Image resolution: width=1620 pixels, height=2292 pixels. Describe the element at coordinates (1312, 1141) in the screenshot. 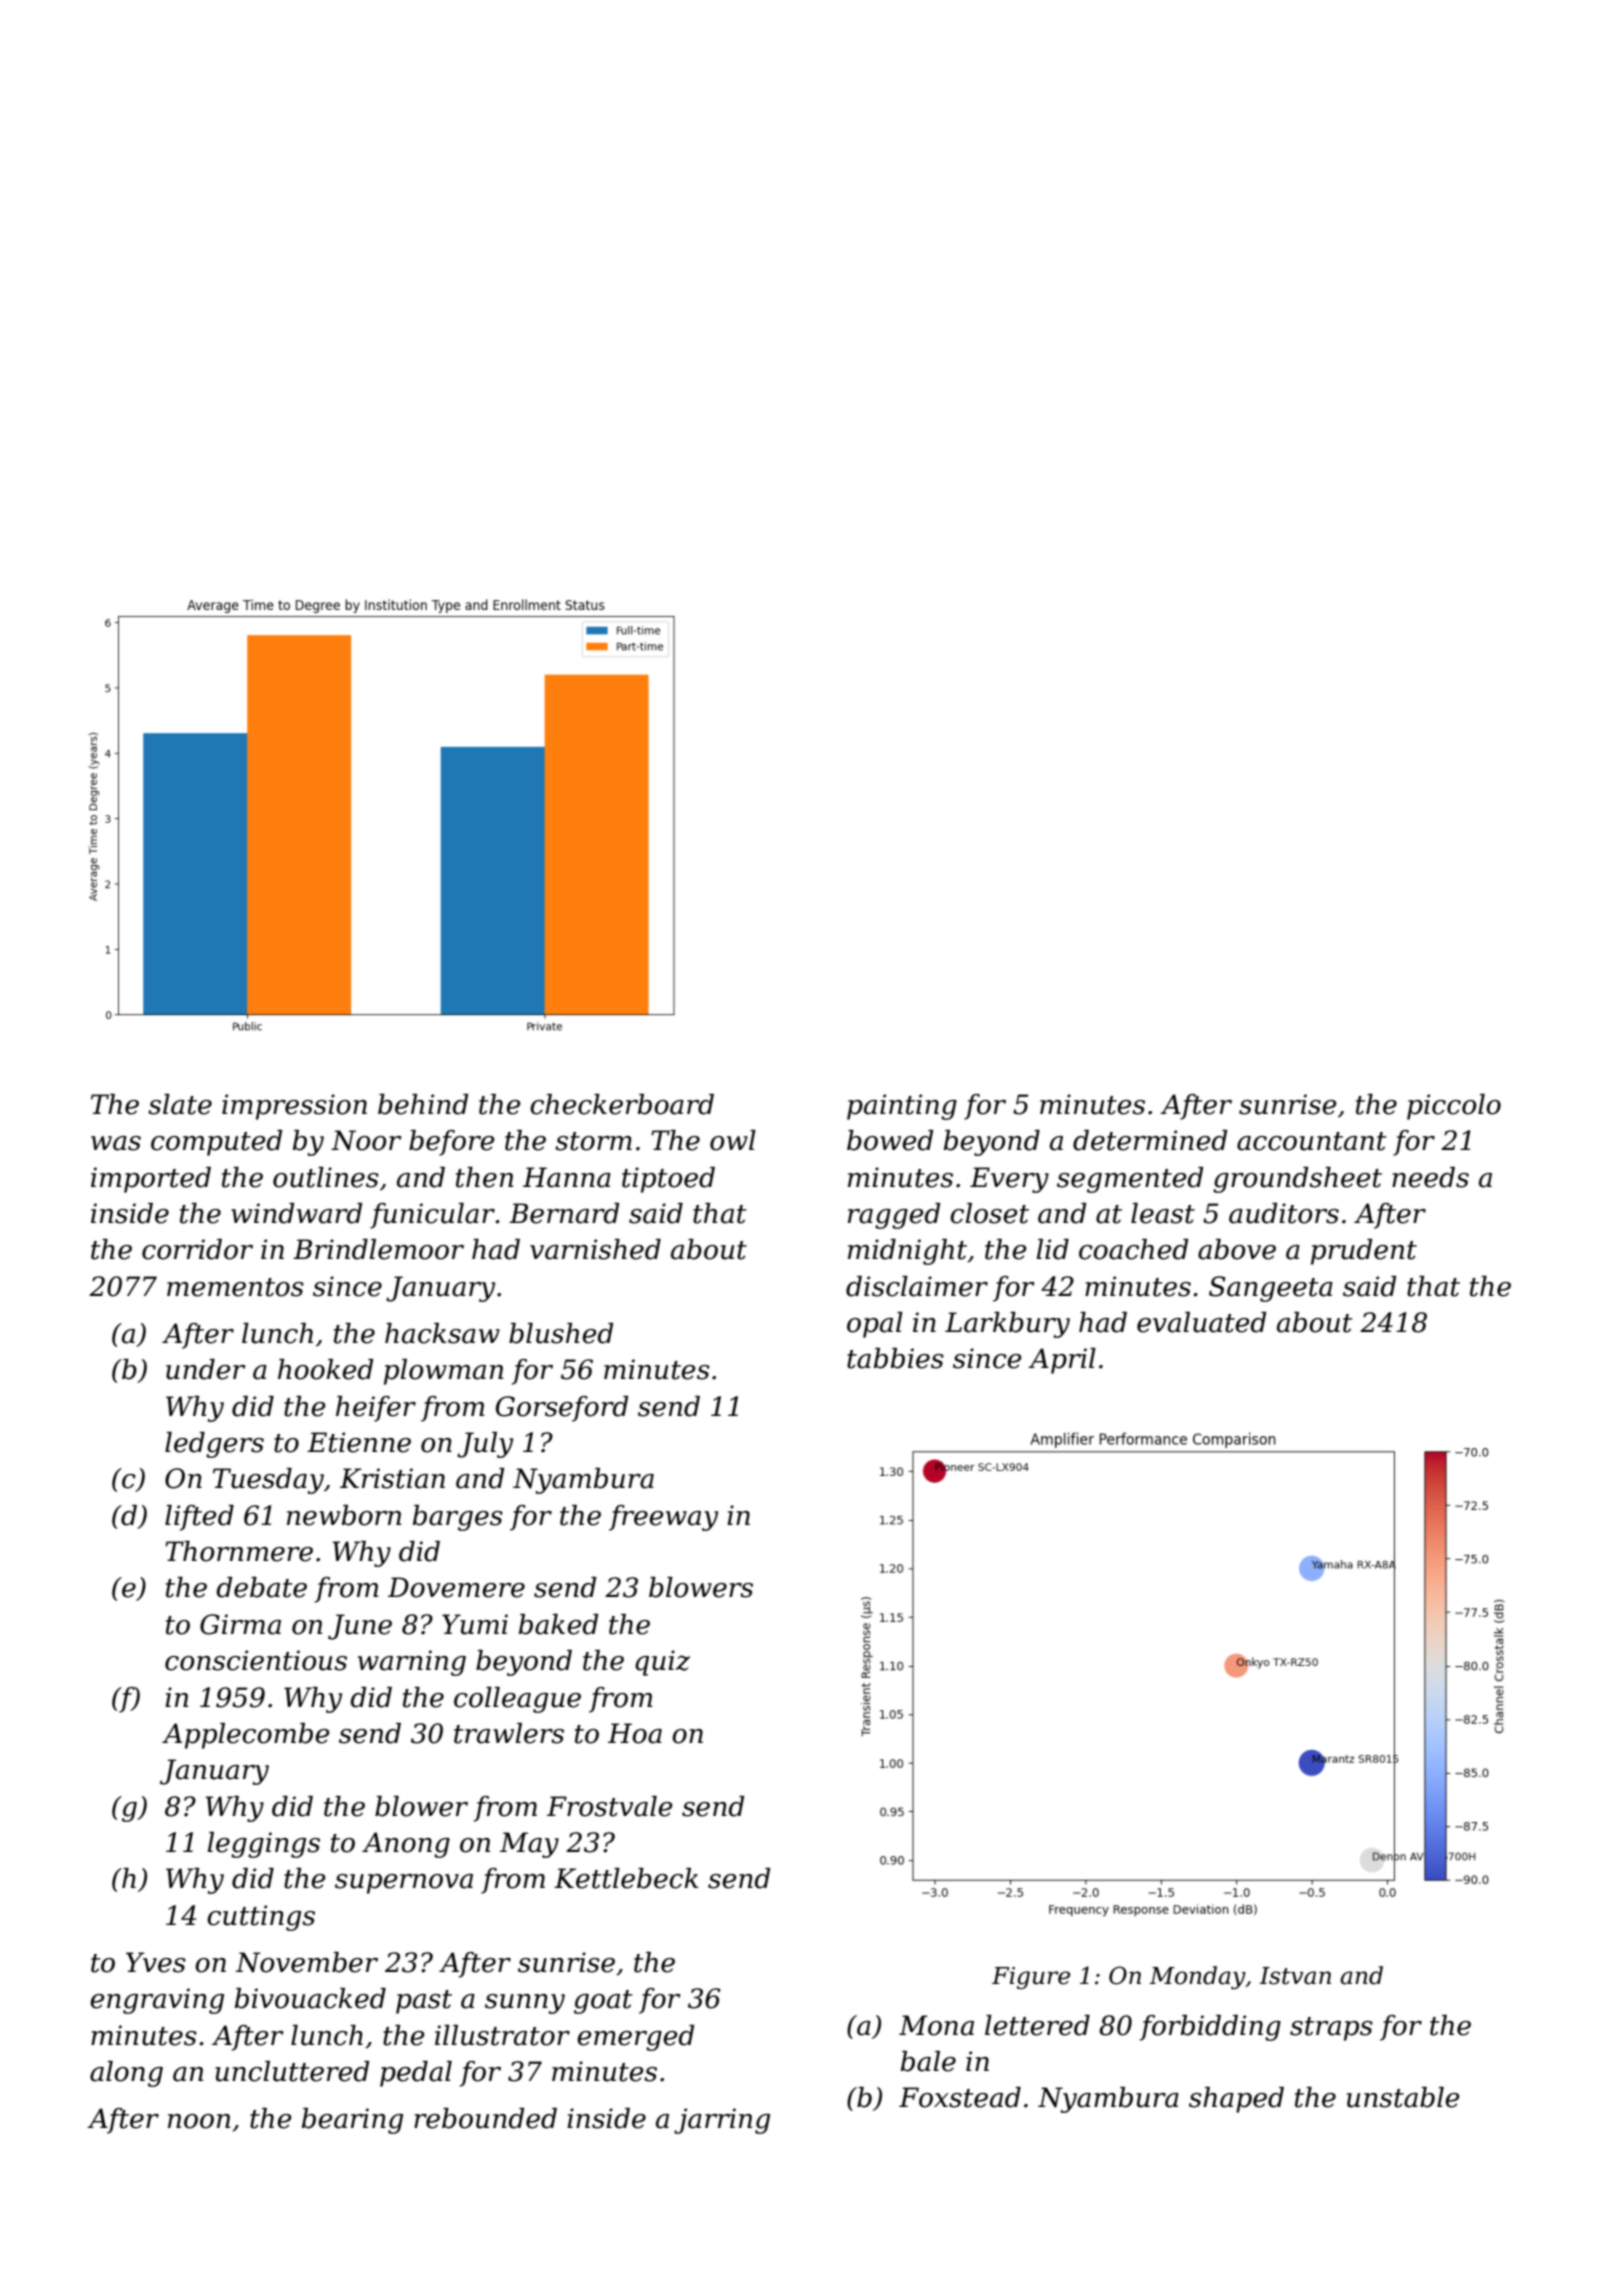

I see `accountant` at that location.
